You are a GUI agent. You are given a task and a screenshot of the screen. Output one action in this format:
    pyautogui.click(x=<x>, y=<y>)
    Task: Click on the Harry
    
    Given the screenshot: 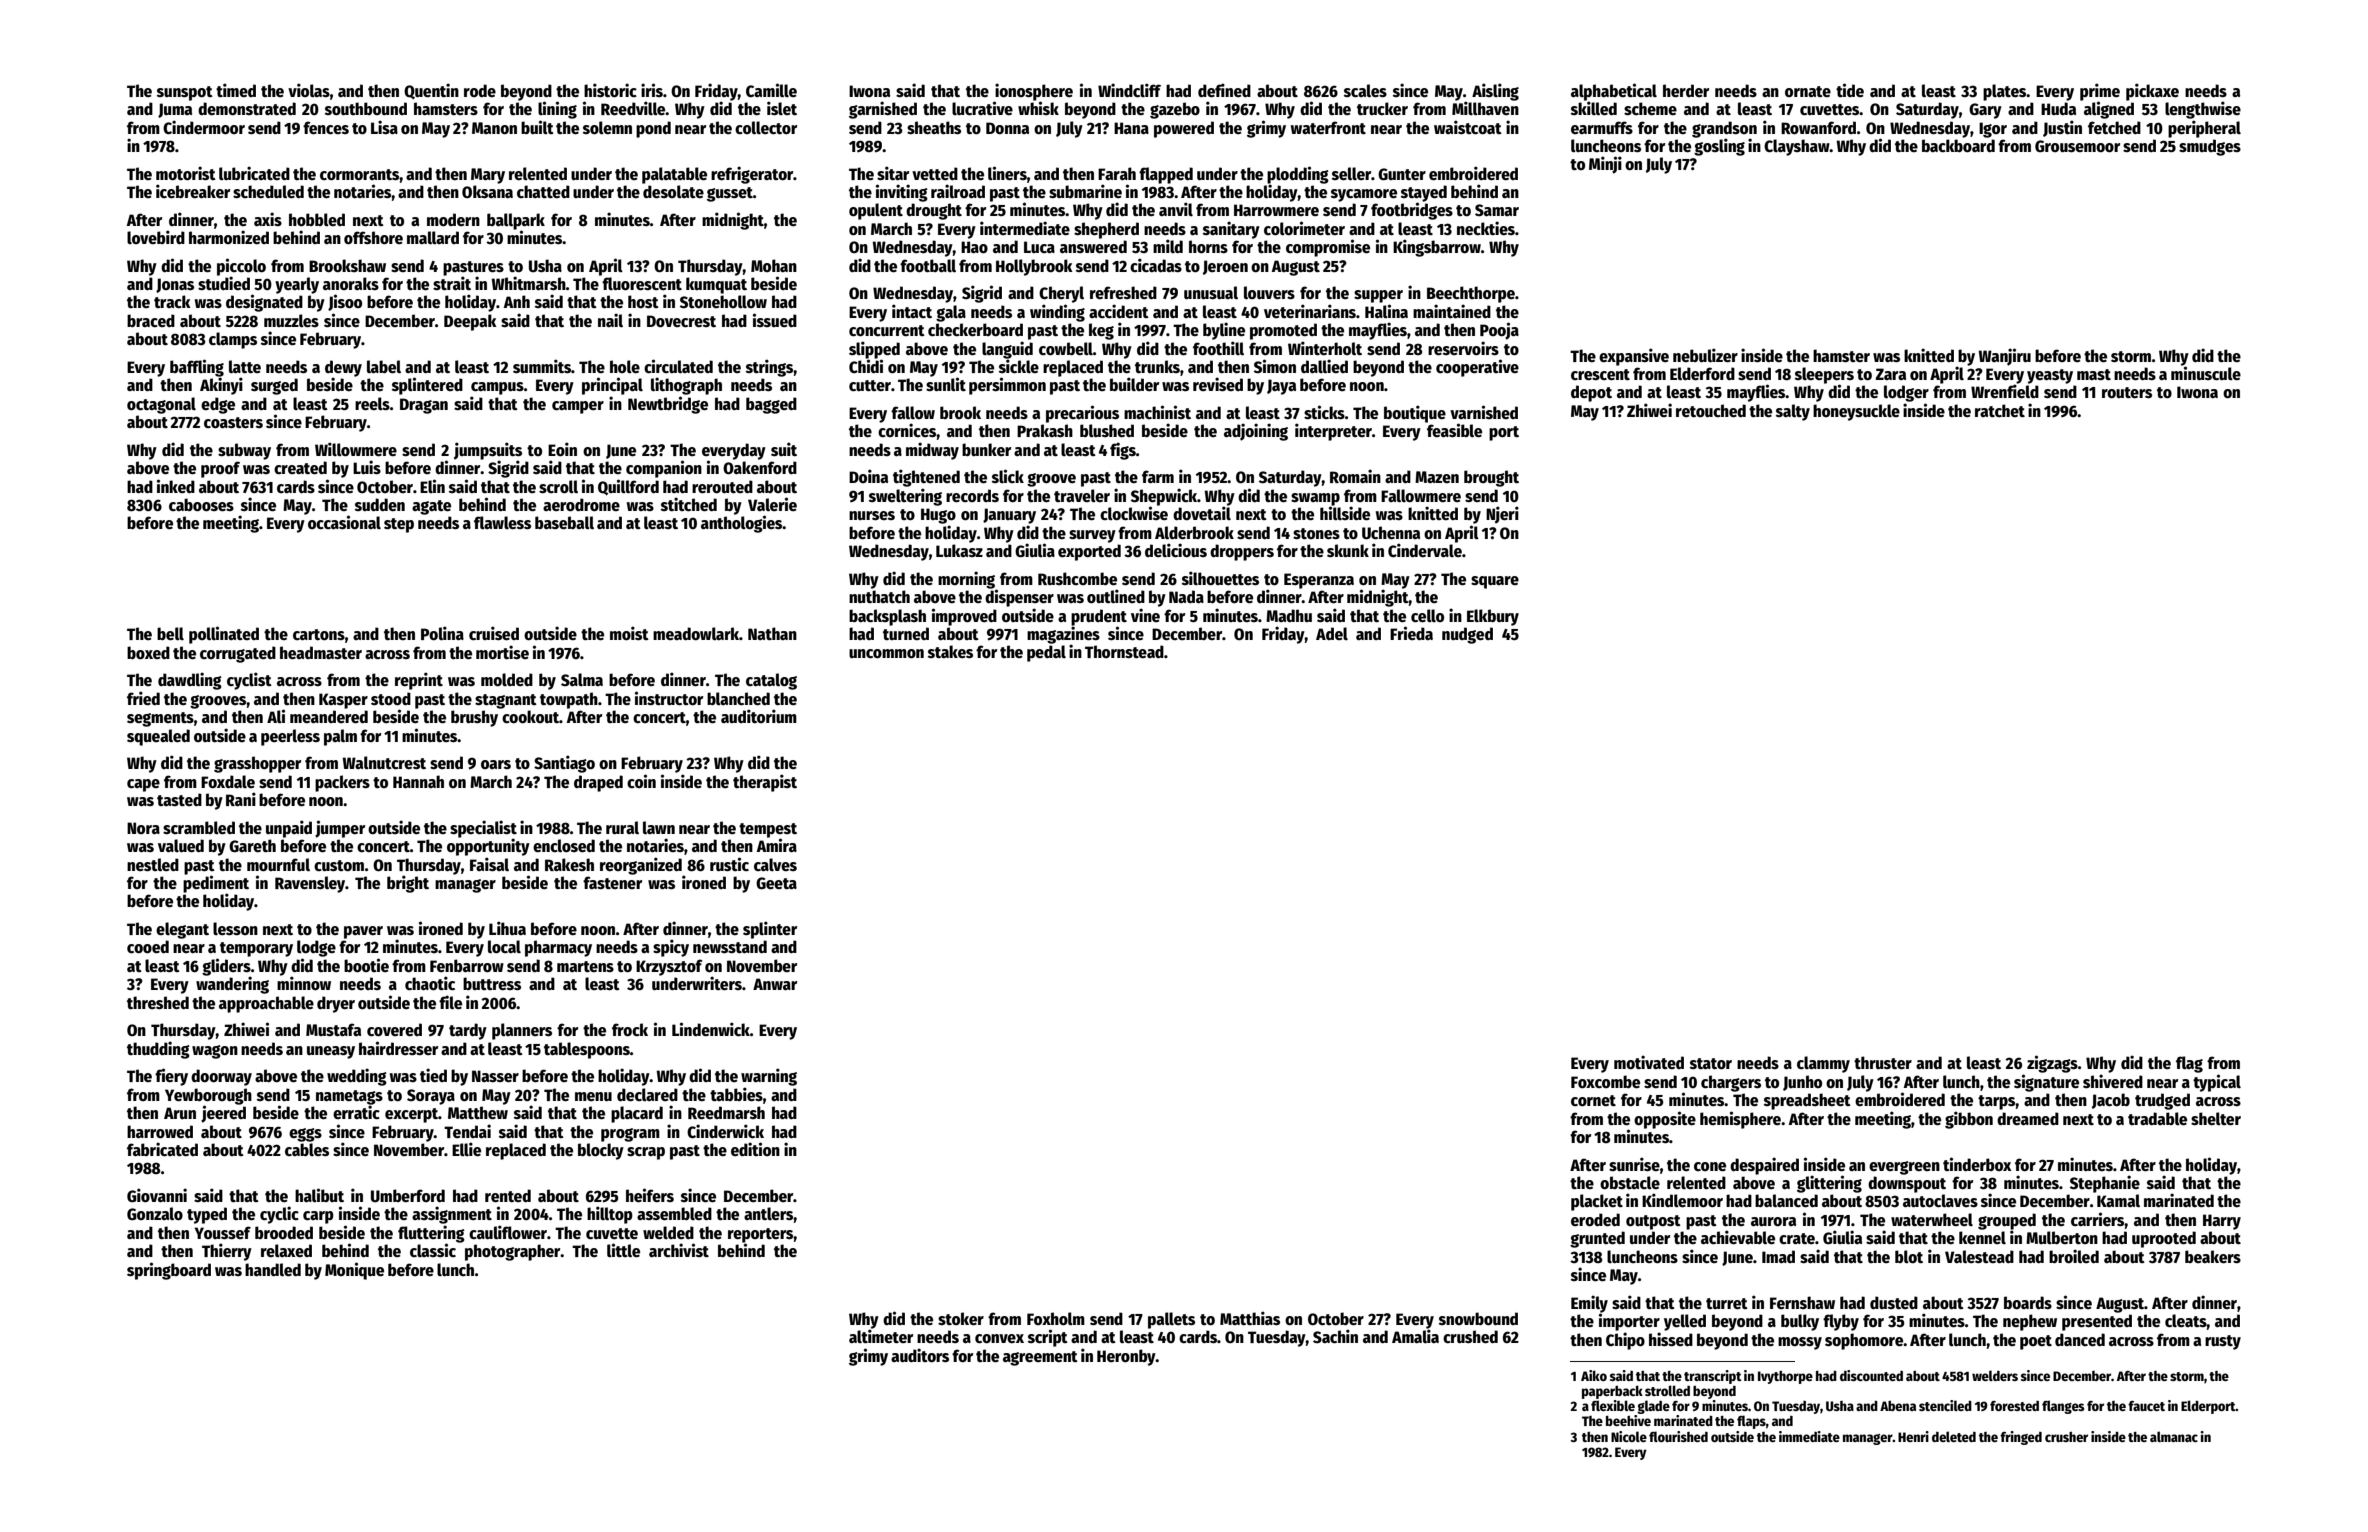 What is the action you would take?
    pyautogui.click(x=2222, y=1222)
